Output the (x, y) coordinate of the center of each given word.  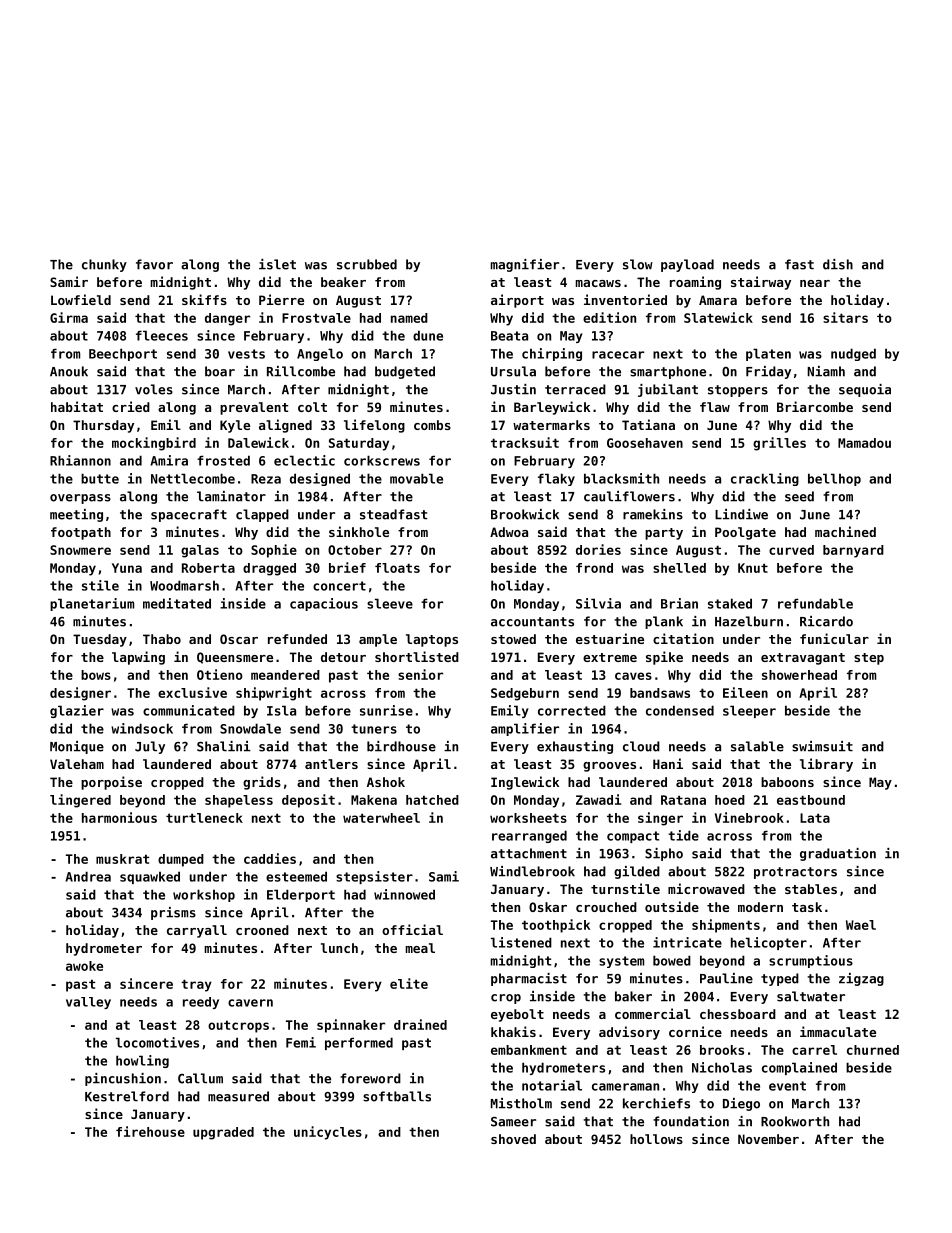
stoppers (738, 391)
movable (416, 478)
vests (246, 354)
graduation (838, 854)
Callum (200, 1078)
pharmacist (529, 979)
